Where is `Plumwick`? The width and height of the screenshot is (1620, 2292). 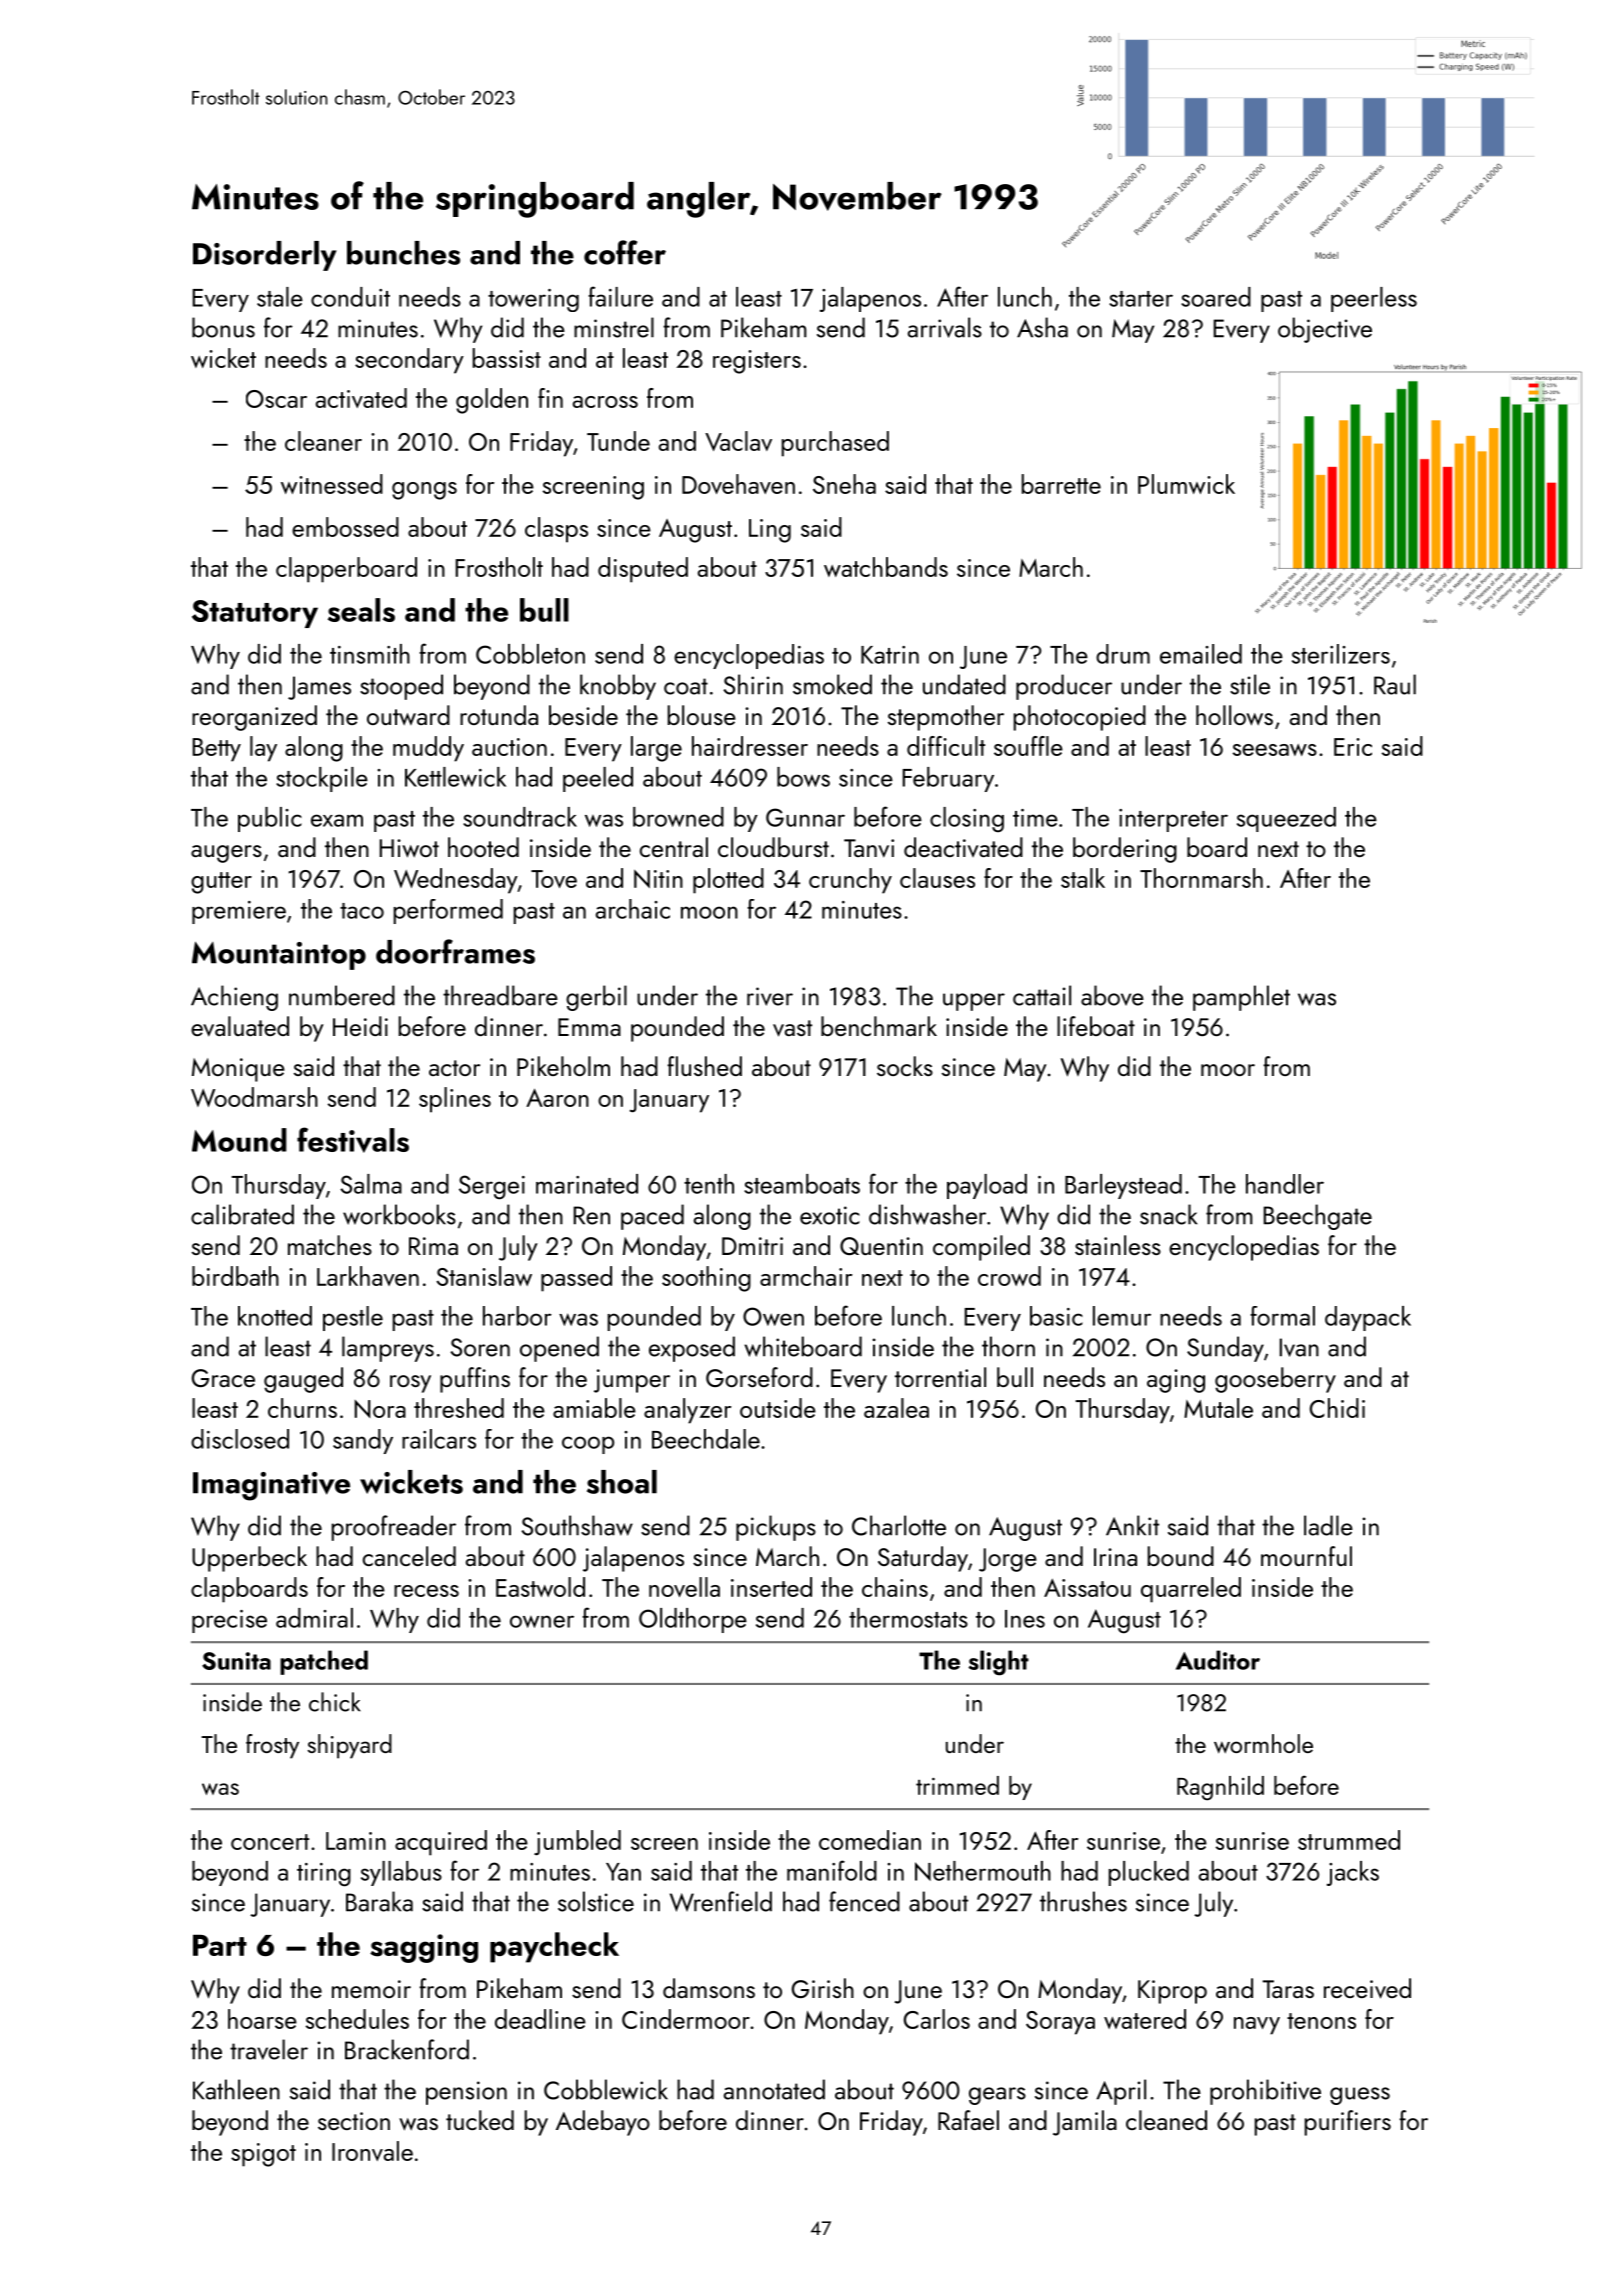
Plumwick is located at coordinates (1186, 484).
